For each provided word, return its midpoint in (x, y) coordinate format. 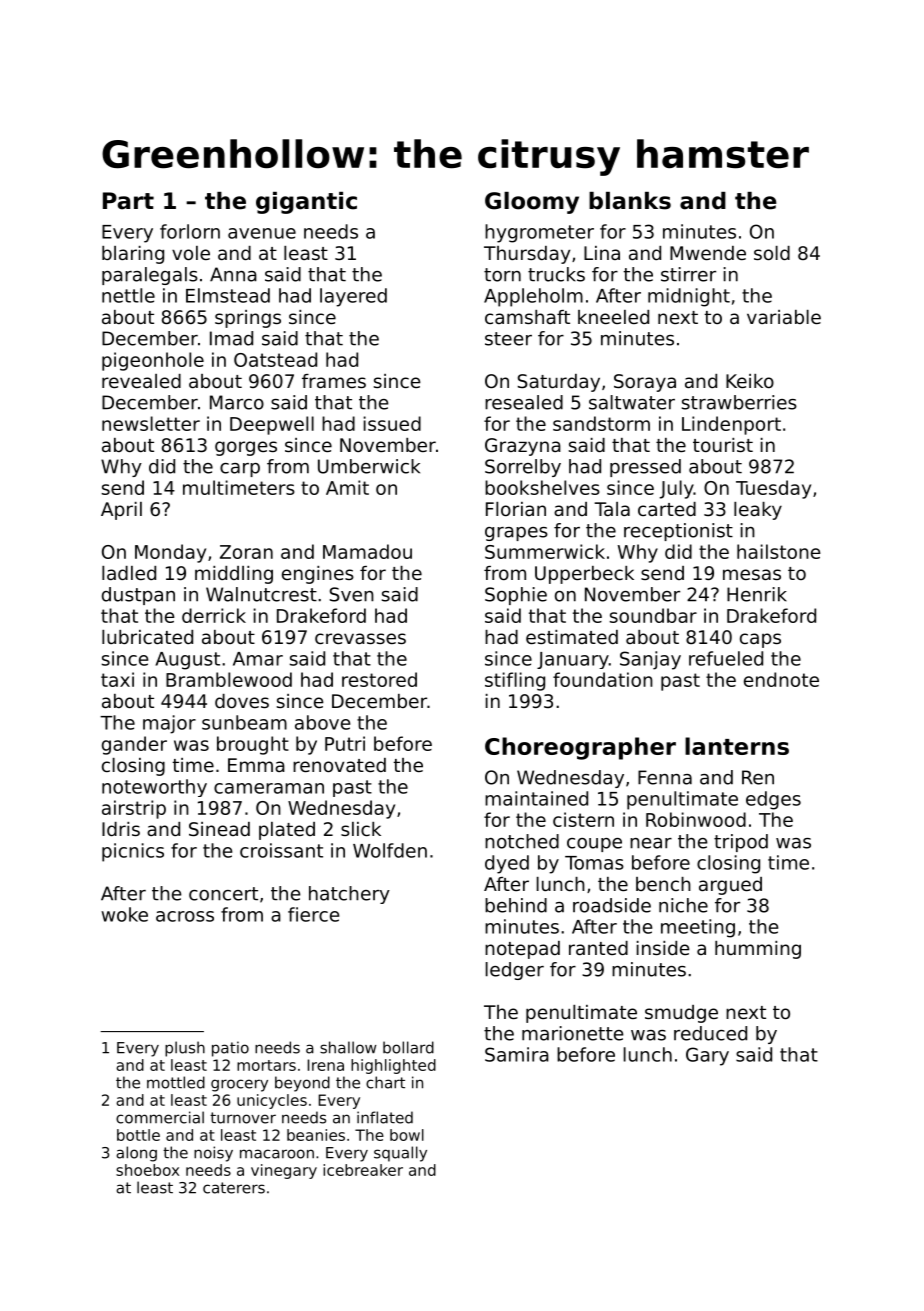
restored (379, 679)
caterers (234, 1188)
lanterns (737, 746)
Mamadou (367, 551)
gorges (246, 448)
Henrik (757, 594)
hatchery (349, 895)
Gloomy (532, 203)
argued (730, 886)
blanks (630, 201)
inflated (385, 1117)
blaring (133, 255)
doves (242, 701)
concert (223, 894)
